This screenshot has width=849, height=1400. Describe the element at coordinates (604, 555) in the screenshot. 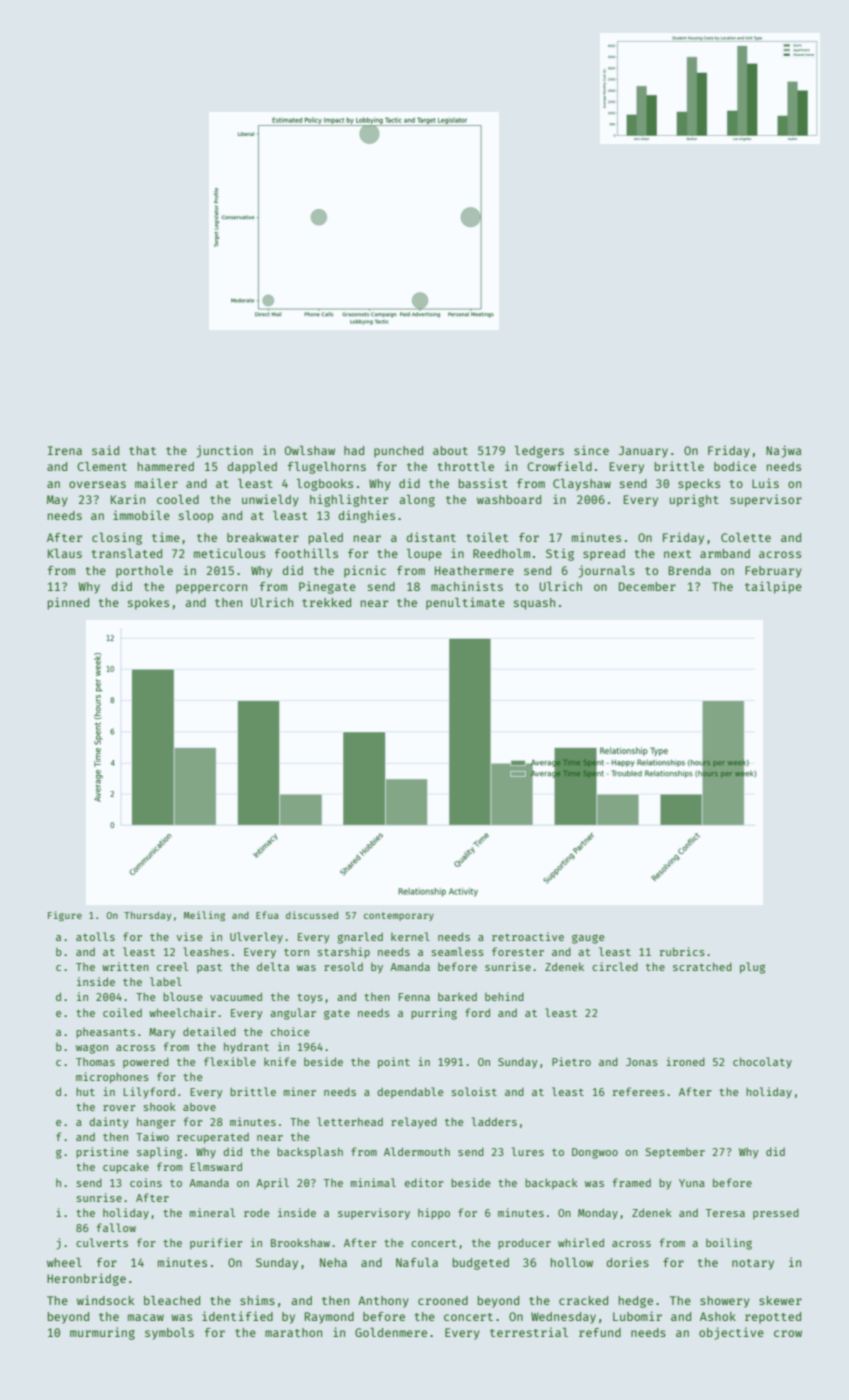

I see `spread` at that location.
